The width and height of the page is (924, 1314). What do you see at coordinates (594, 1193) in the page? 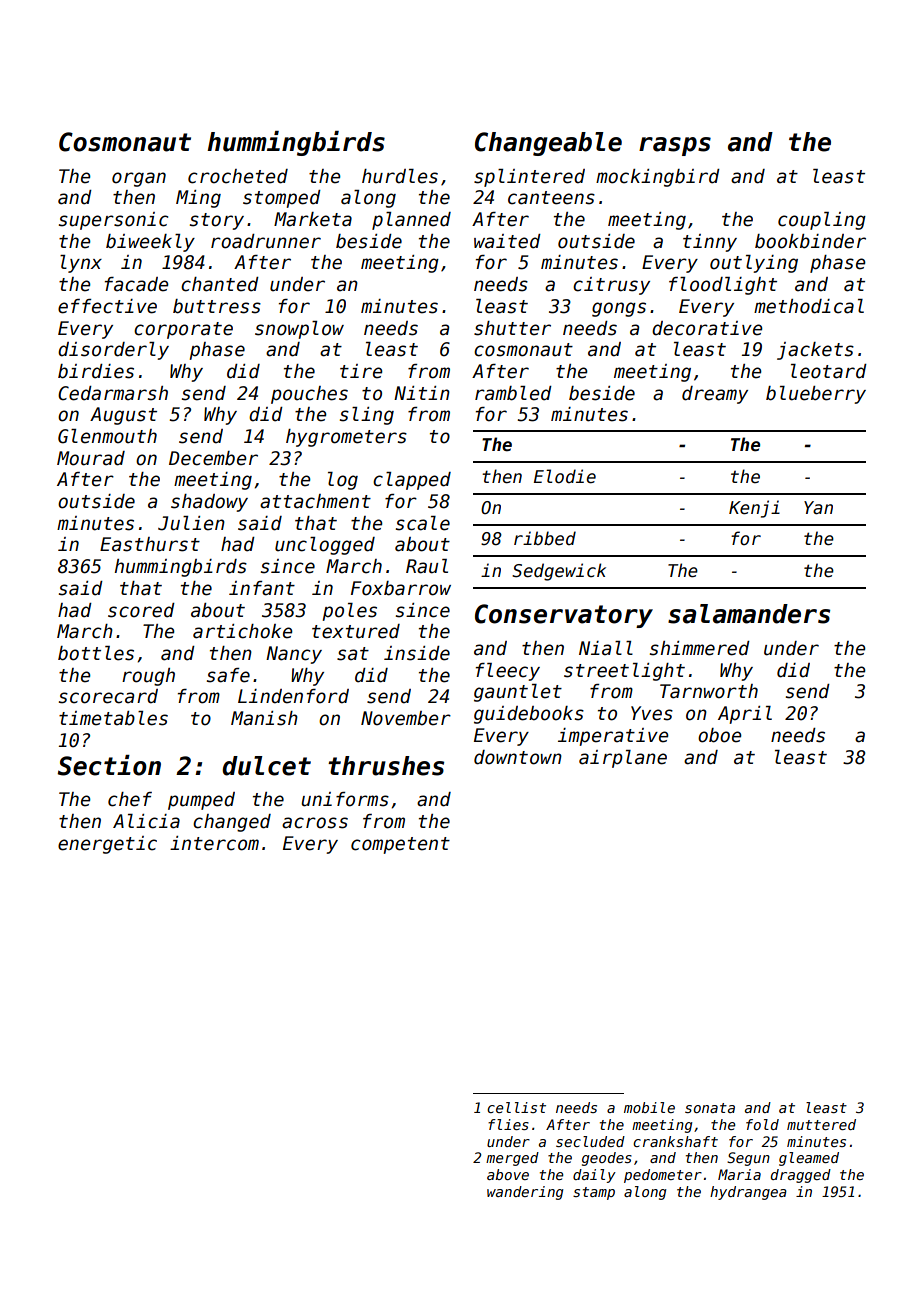
I see `stamp` at bounding box center [594, 1193].
